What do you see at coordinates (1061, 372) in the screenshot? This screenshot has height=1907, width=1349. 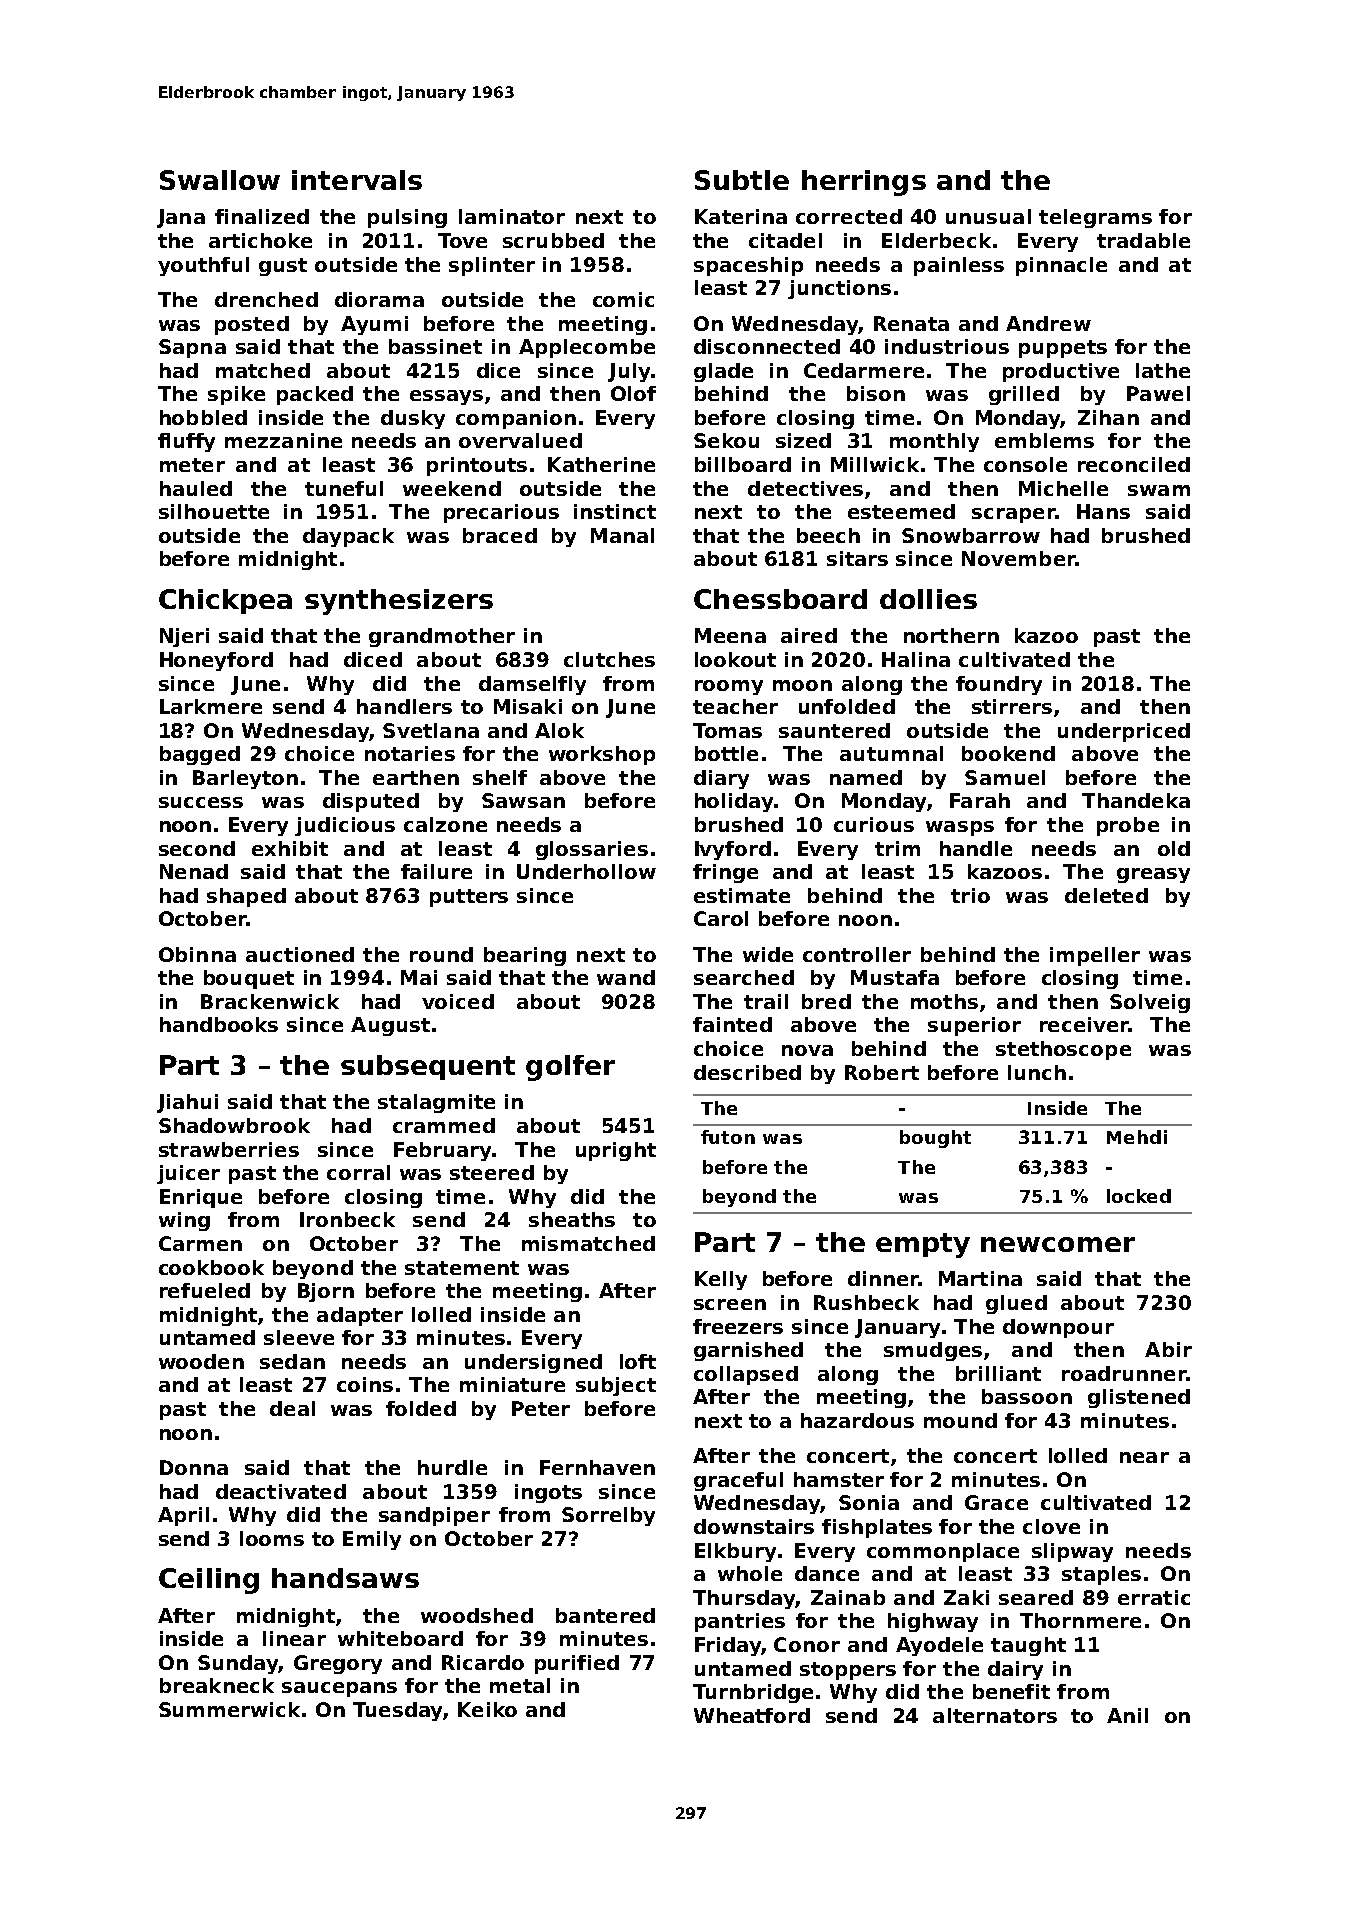 I see `productive` at bounding box center [1061, 372].
